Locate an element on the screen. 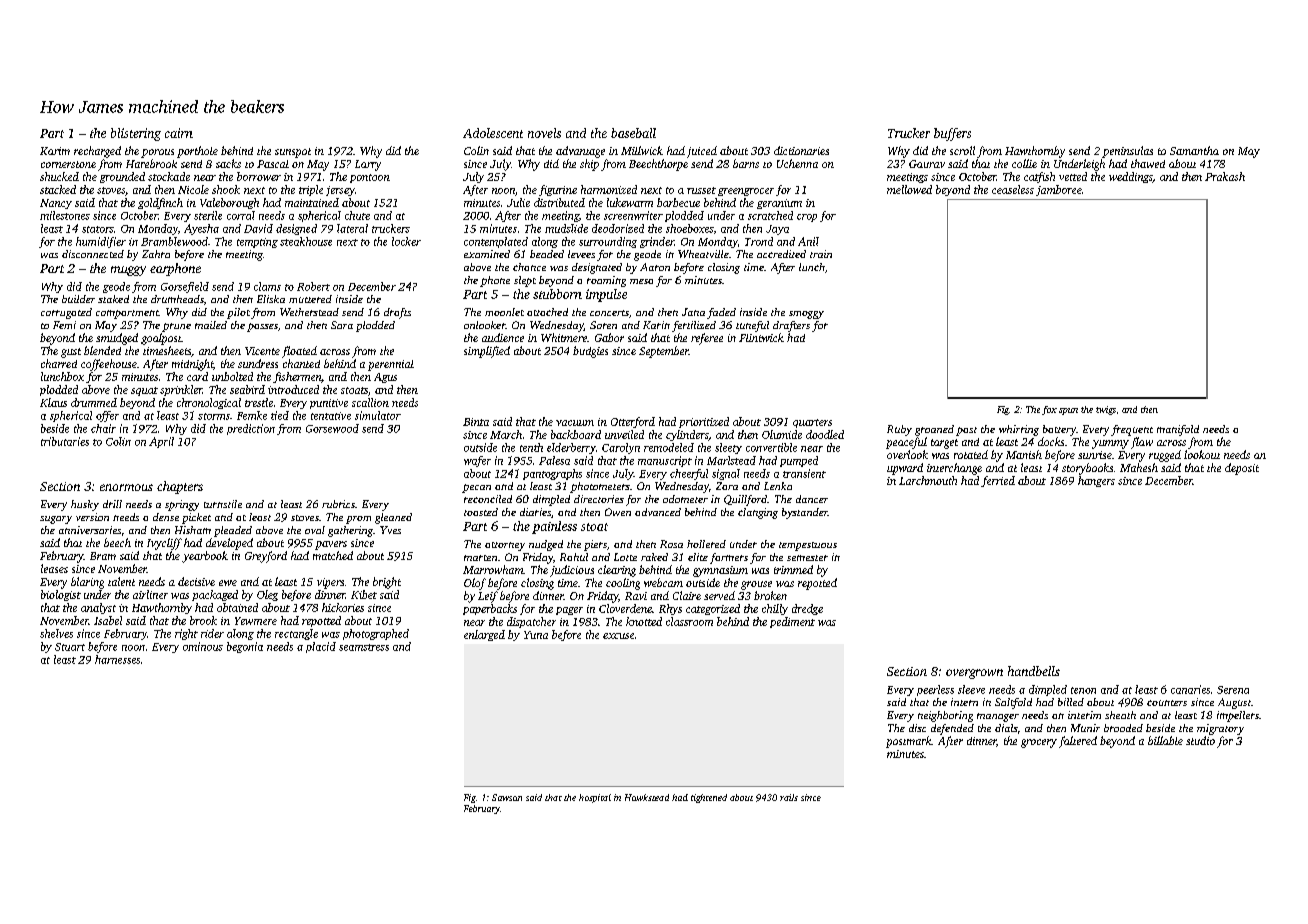  twigs is located at coordinates (1106, 410).
